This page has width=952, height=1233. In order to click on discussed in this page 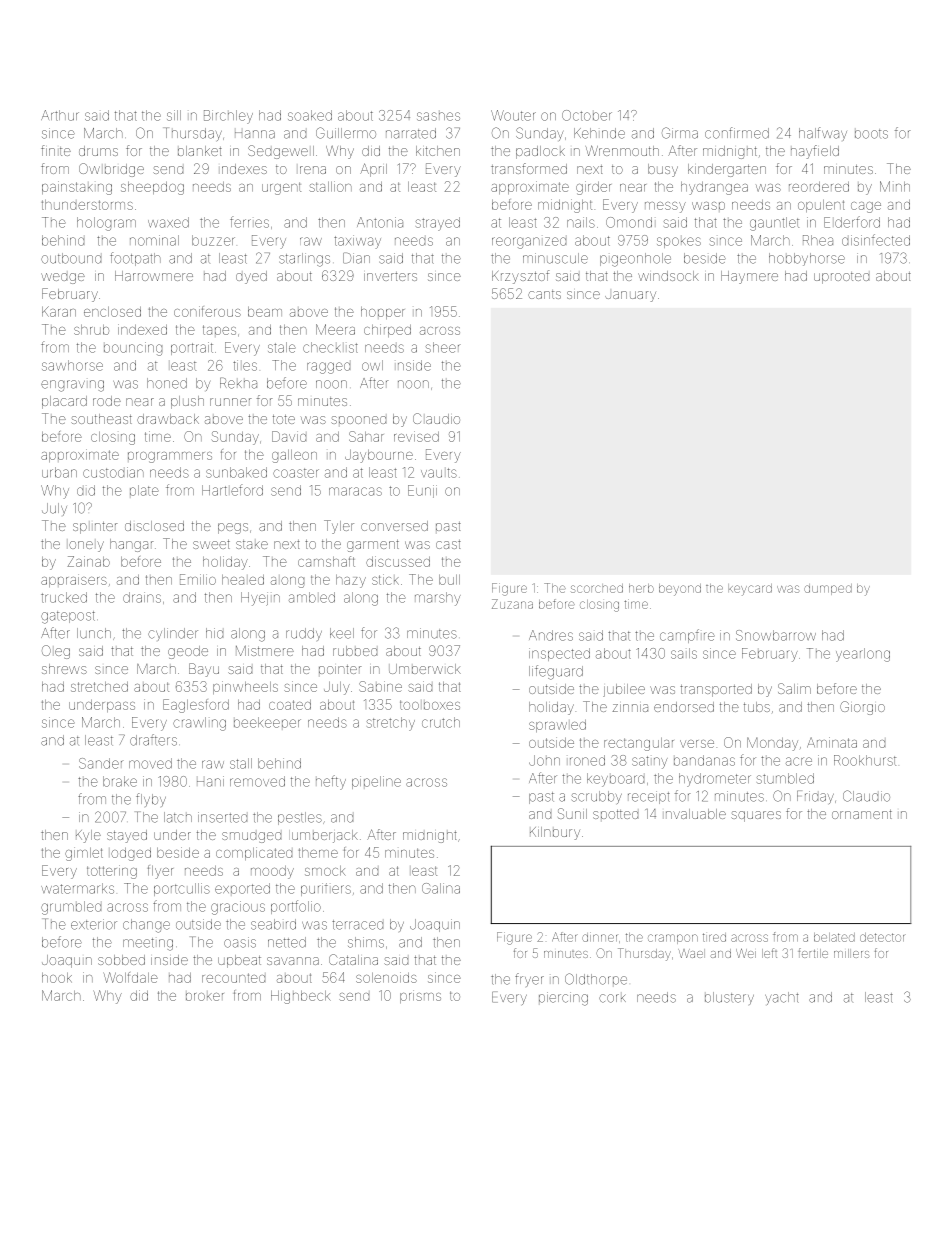, I will do `click(398, 561)`.
